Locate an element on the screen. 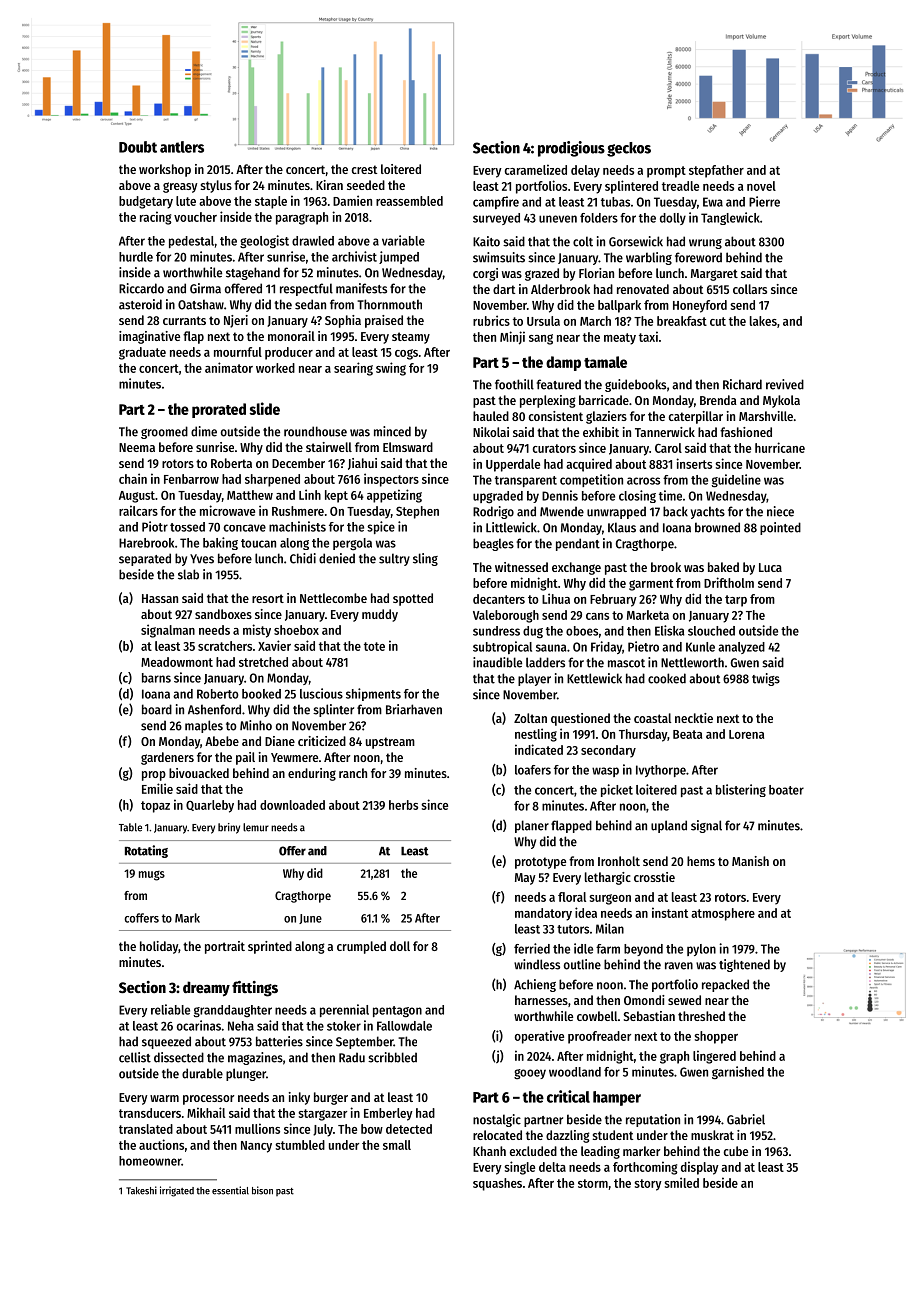 The width and height of the screenshot is (924, 1308). plunger is located at coordinates (246, 1074).
